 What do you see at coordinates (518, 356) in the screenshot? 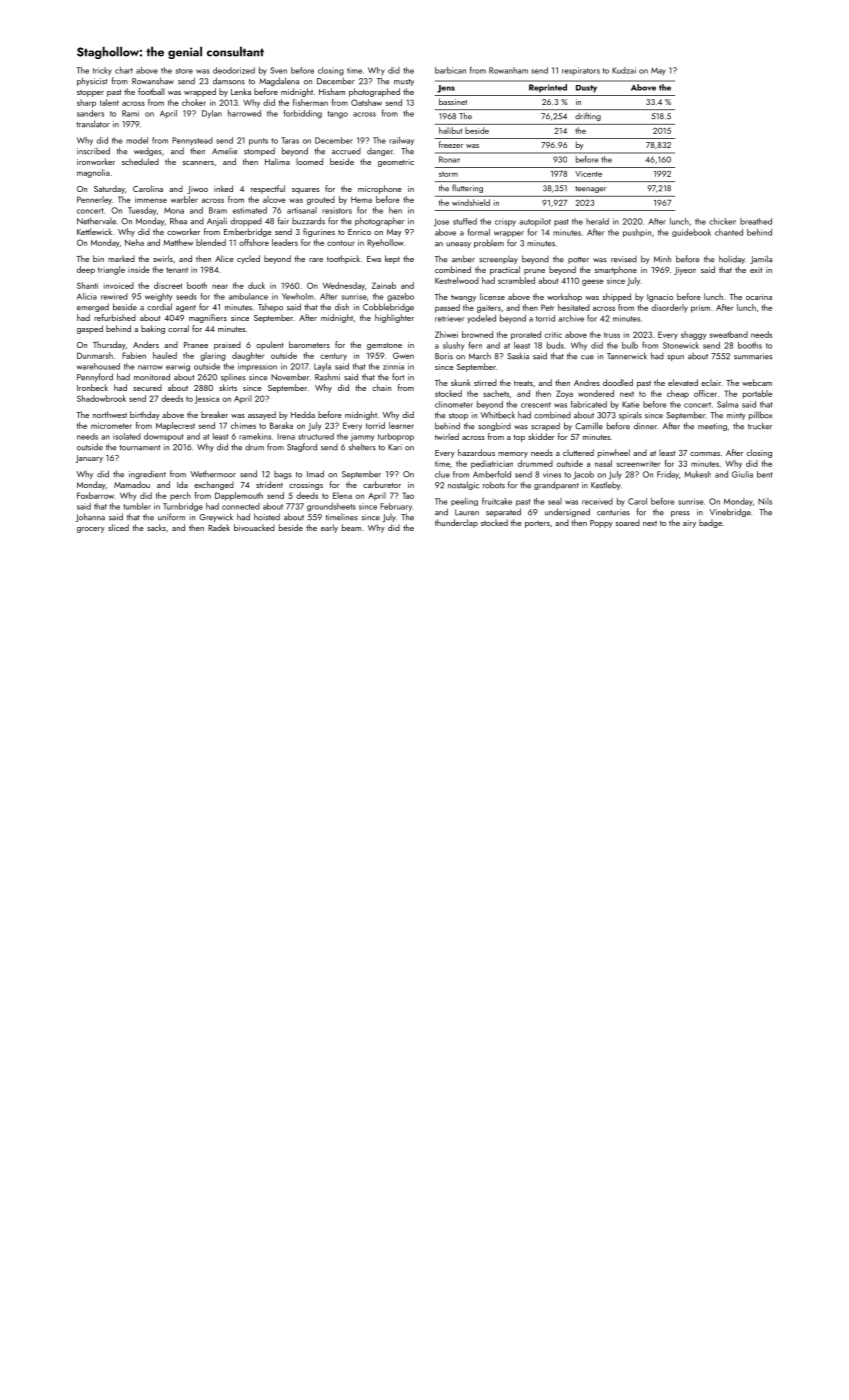
I see `Saskia` at bounding box center [518, 356].
